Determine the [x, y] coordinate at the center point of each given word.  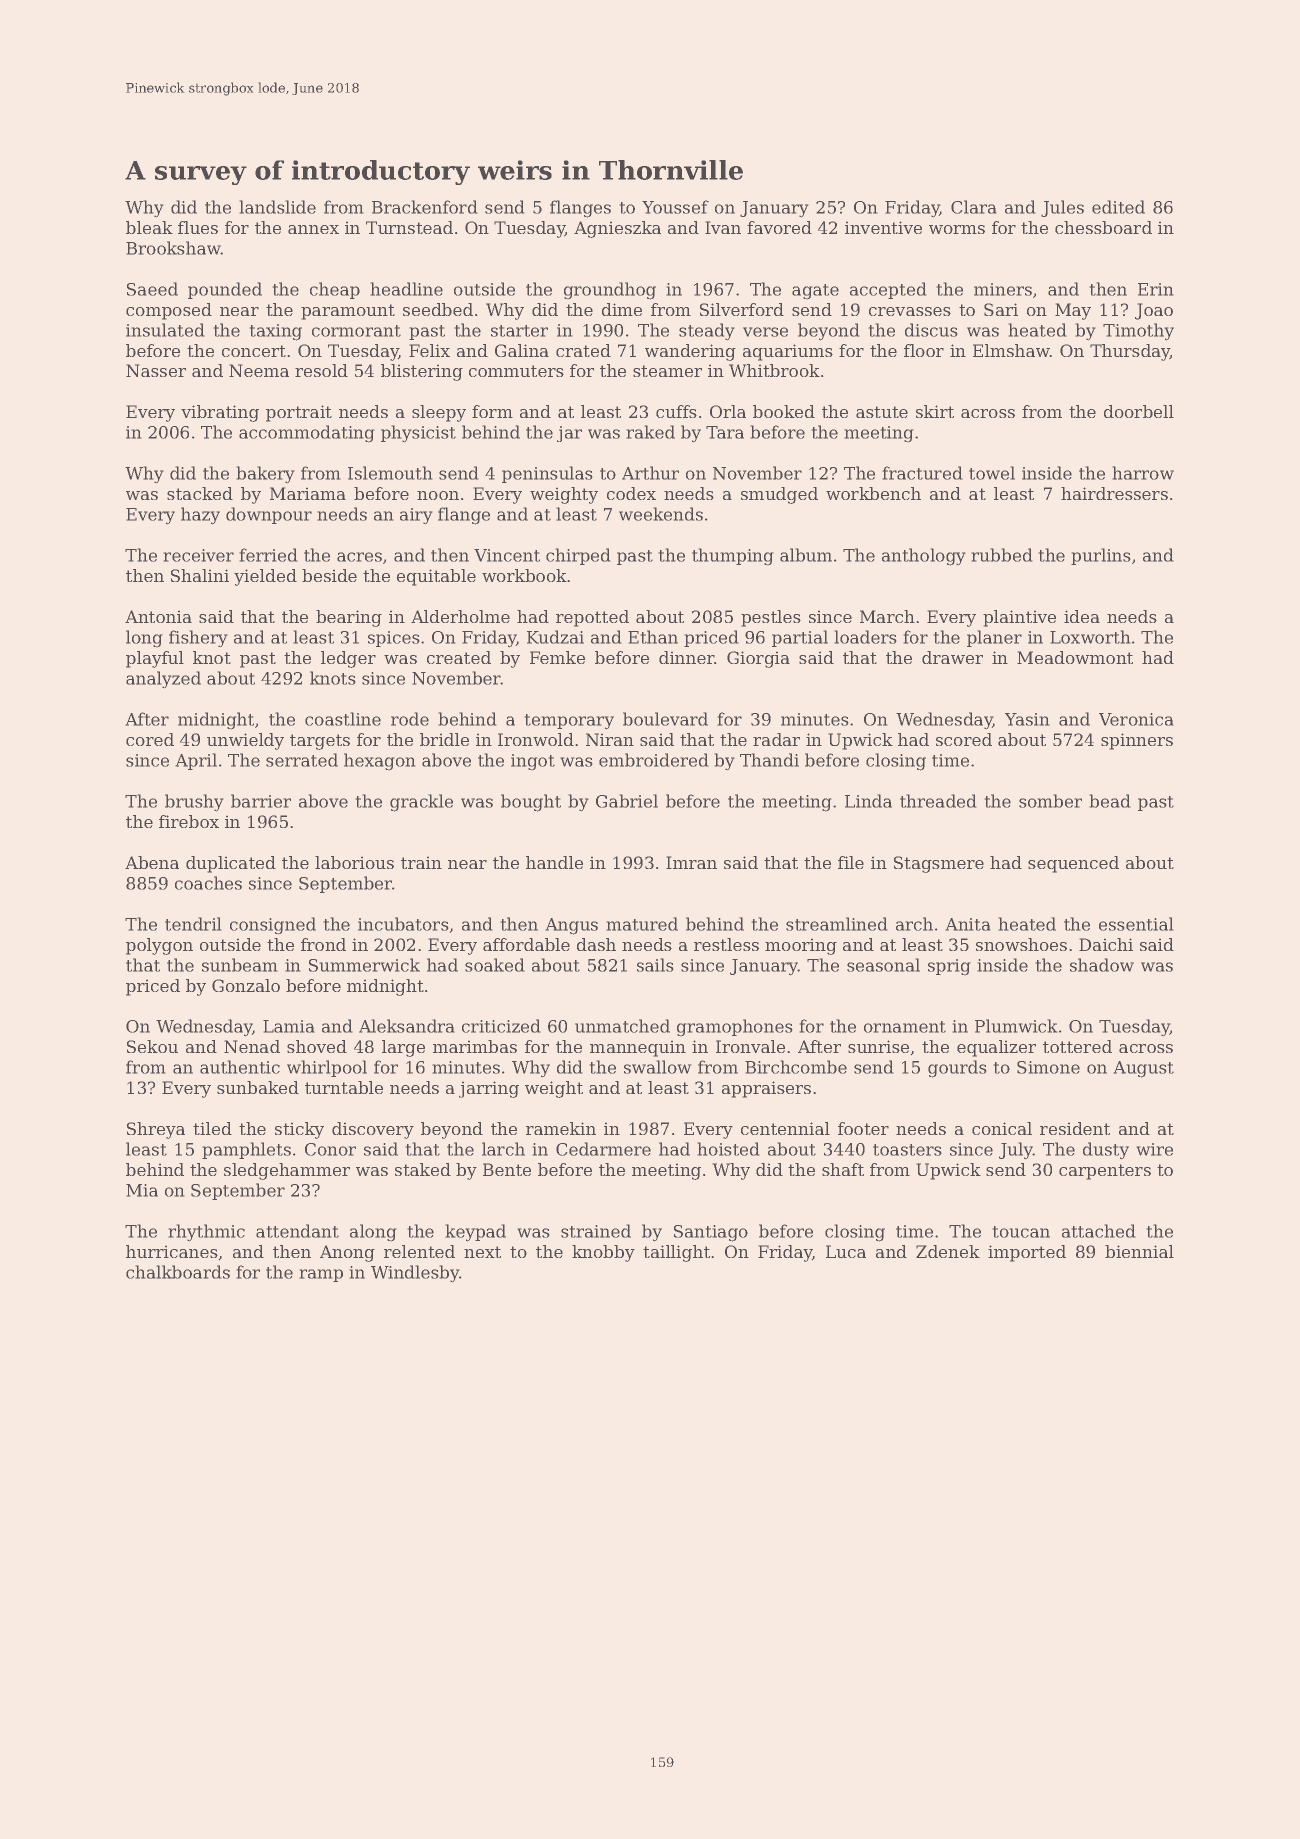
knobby [603, 1253]
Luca [846, 1251]
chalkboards [178, 1272]
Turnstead [409, 227]
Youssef [675, 207]
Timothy [1138, 332]
